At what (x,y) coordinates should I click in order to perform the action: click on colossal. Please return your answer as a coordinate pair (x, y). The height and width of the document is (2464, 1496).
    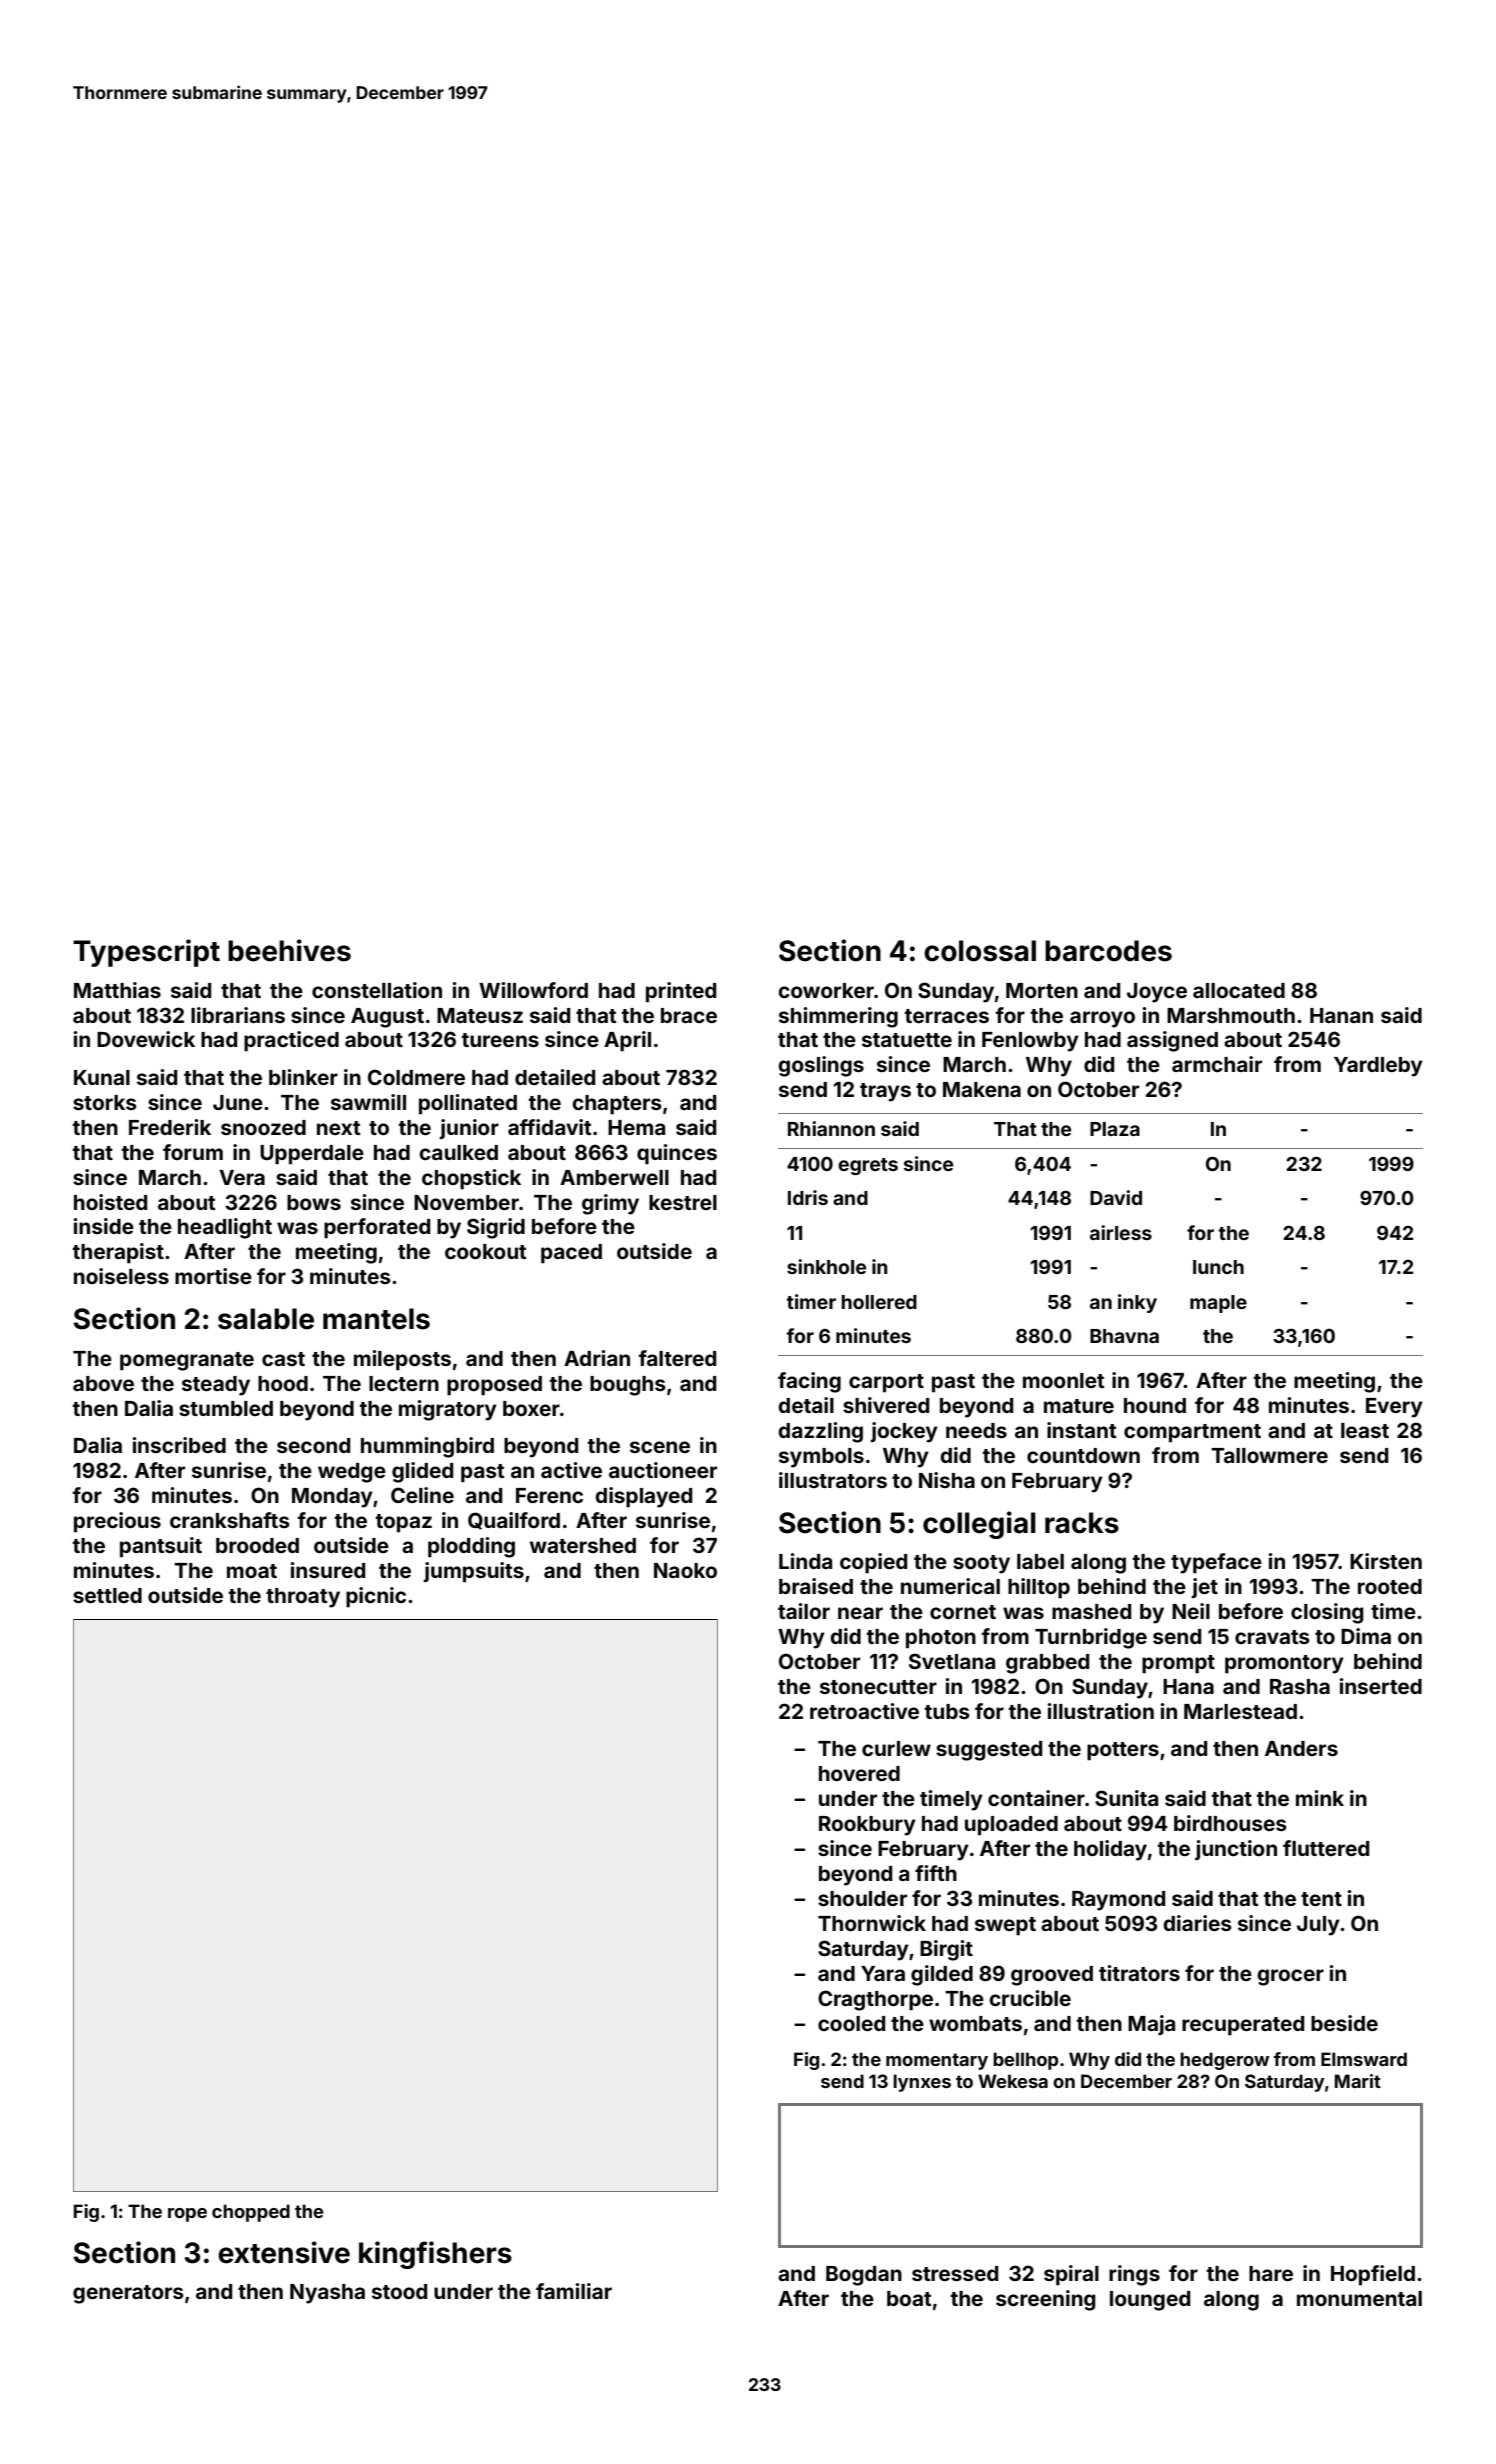
    Looking at the image, I should click on (980, 951).
